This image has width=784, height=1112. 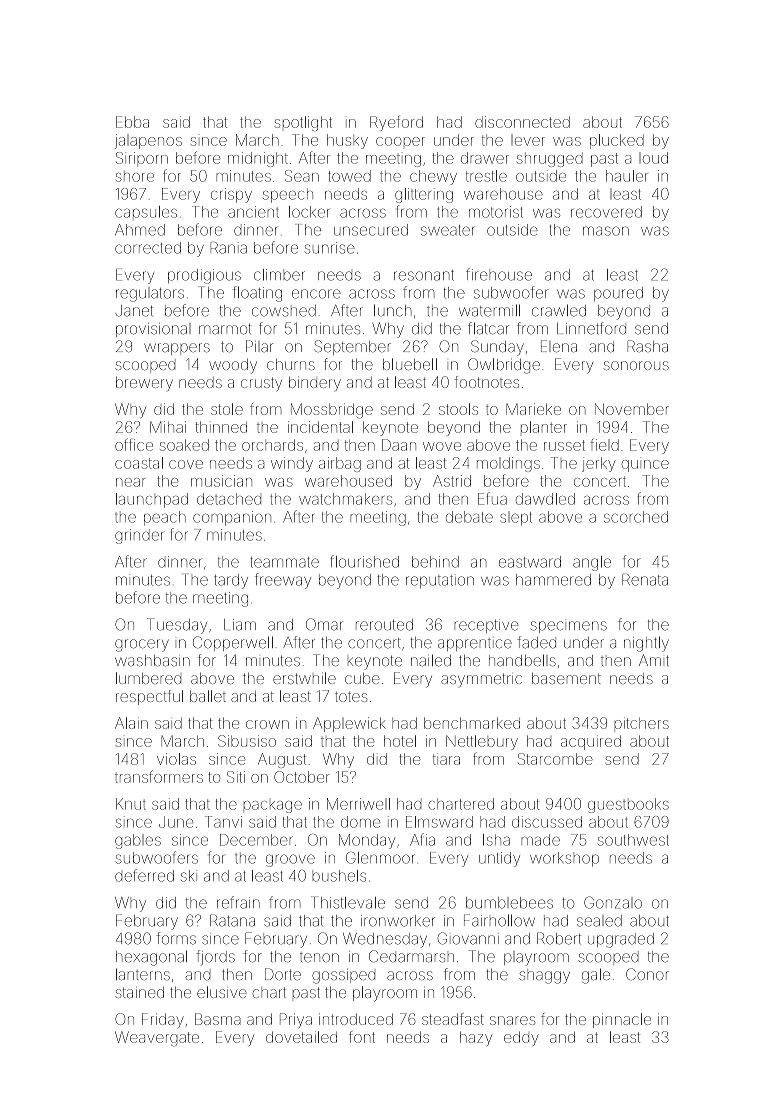 What do you see at coordinates (504, 366) in the image?
I see `Owlbridge` at bounding box center [504, 366].
